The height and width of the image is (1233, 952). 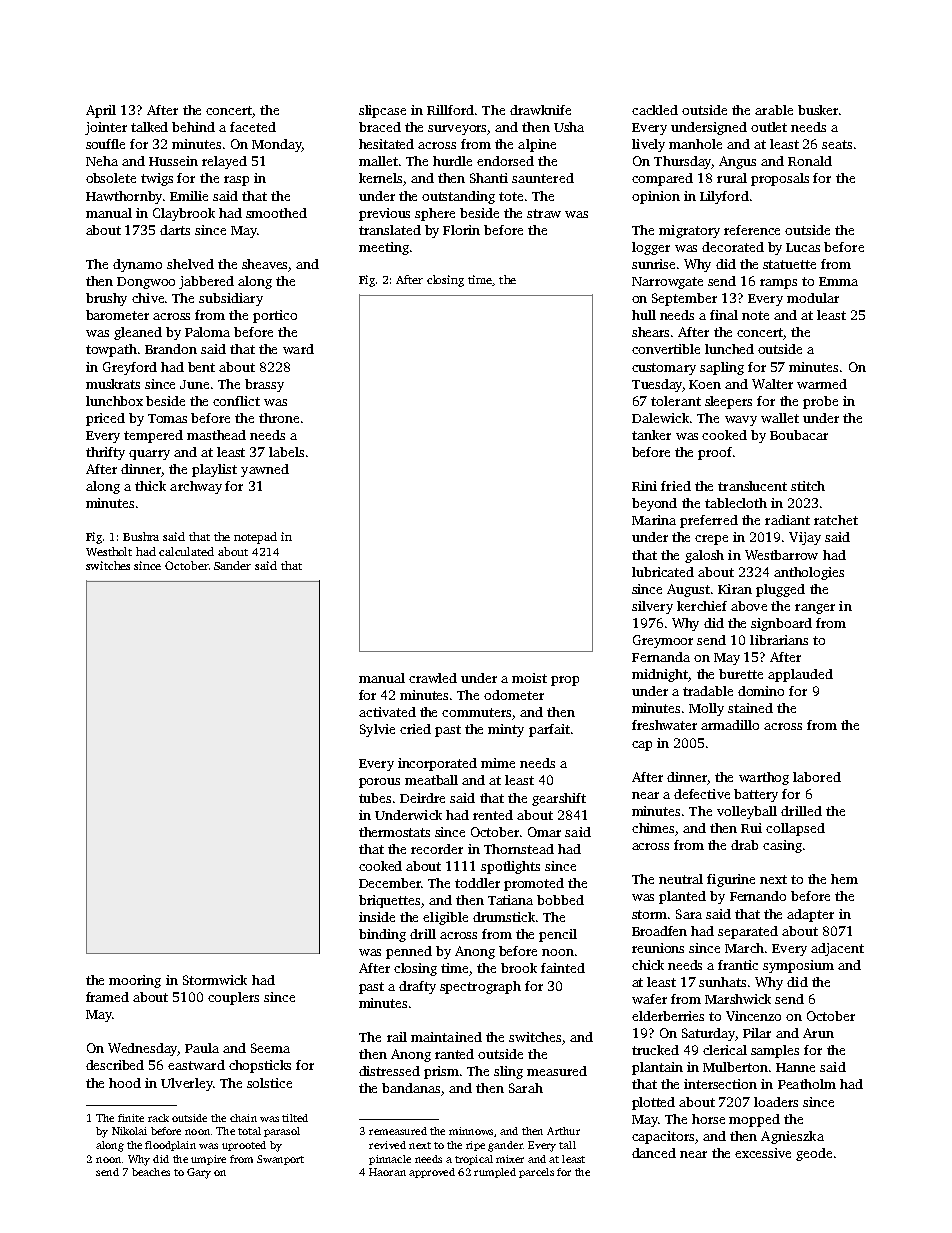 What do you see at coordinates (186, 551) in the image?
I see `calculated` at bounding box center [186, 551].
